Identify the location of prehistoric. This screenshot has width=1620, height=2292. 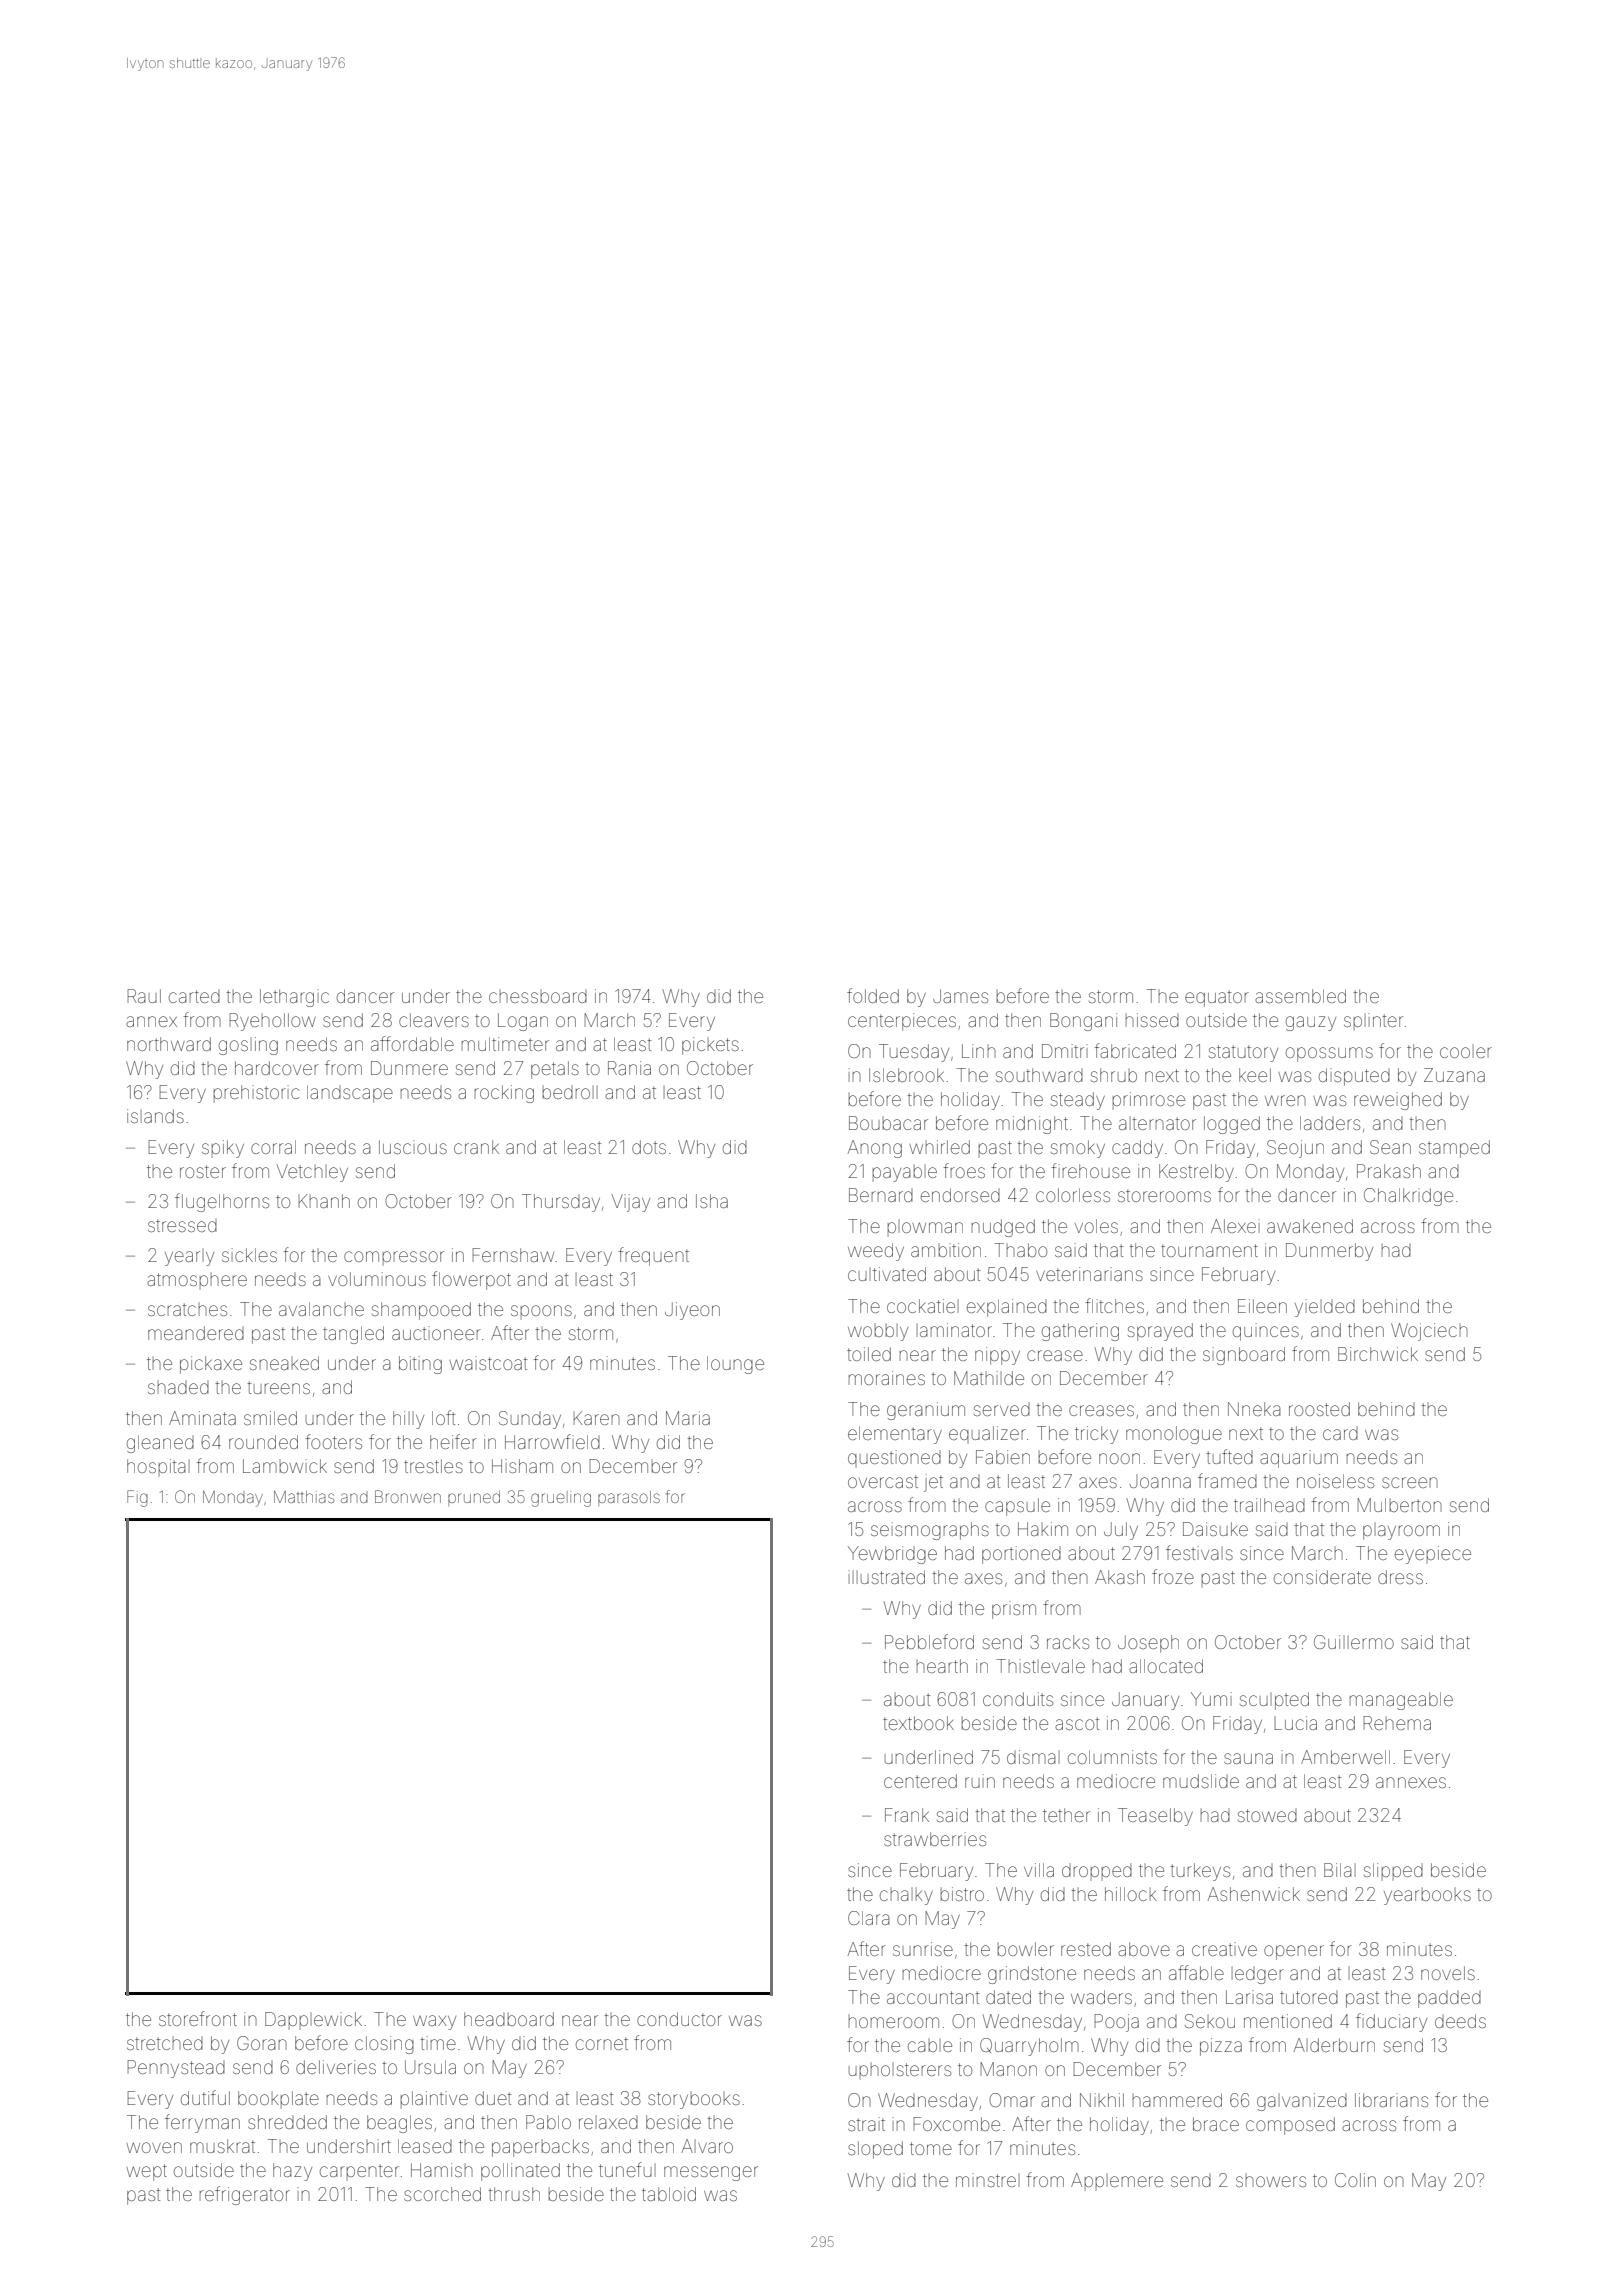
(256, 1093).
